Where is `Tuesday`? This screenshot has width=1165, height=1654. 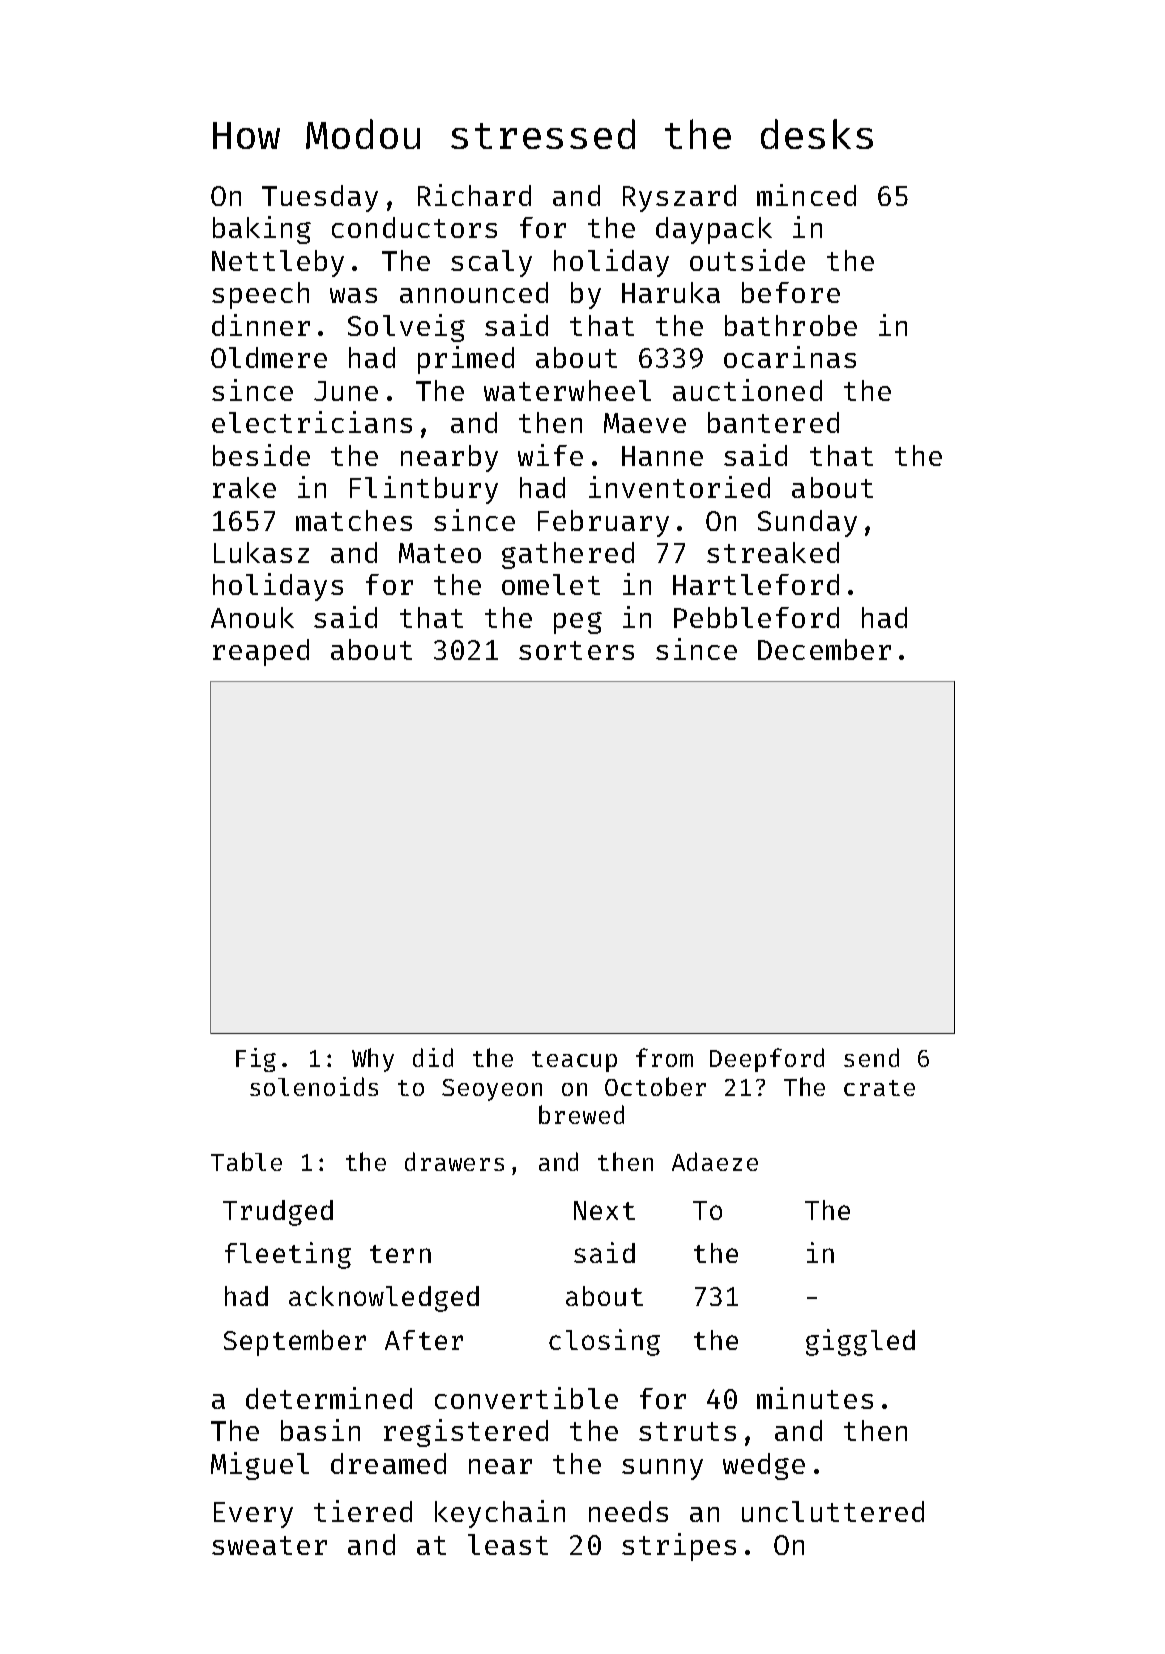 Tuesday is located at coordinates (320, 198).
